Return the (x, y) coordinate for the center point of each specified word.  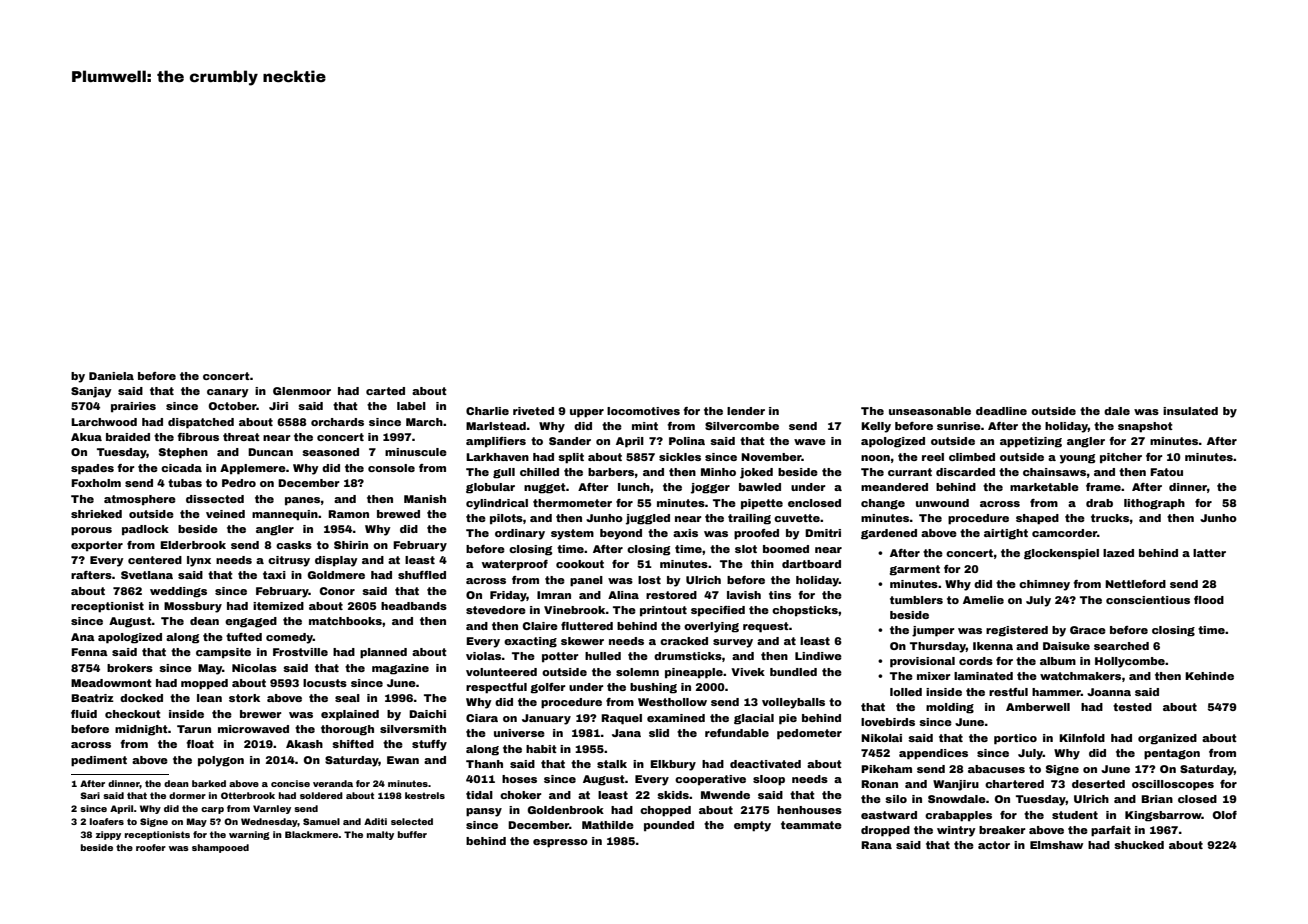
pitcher (1121, 458)
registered (1017, 631)
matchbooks (345, 621)
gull (504, 473)
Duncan (270, 452)
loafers (107, 821)
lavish (744, 595)
